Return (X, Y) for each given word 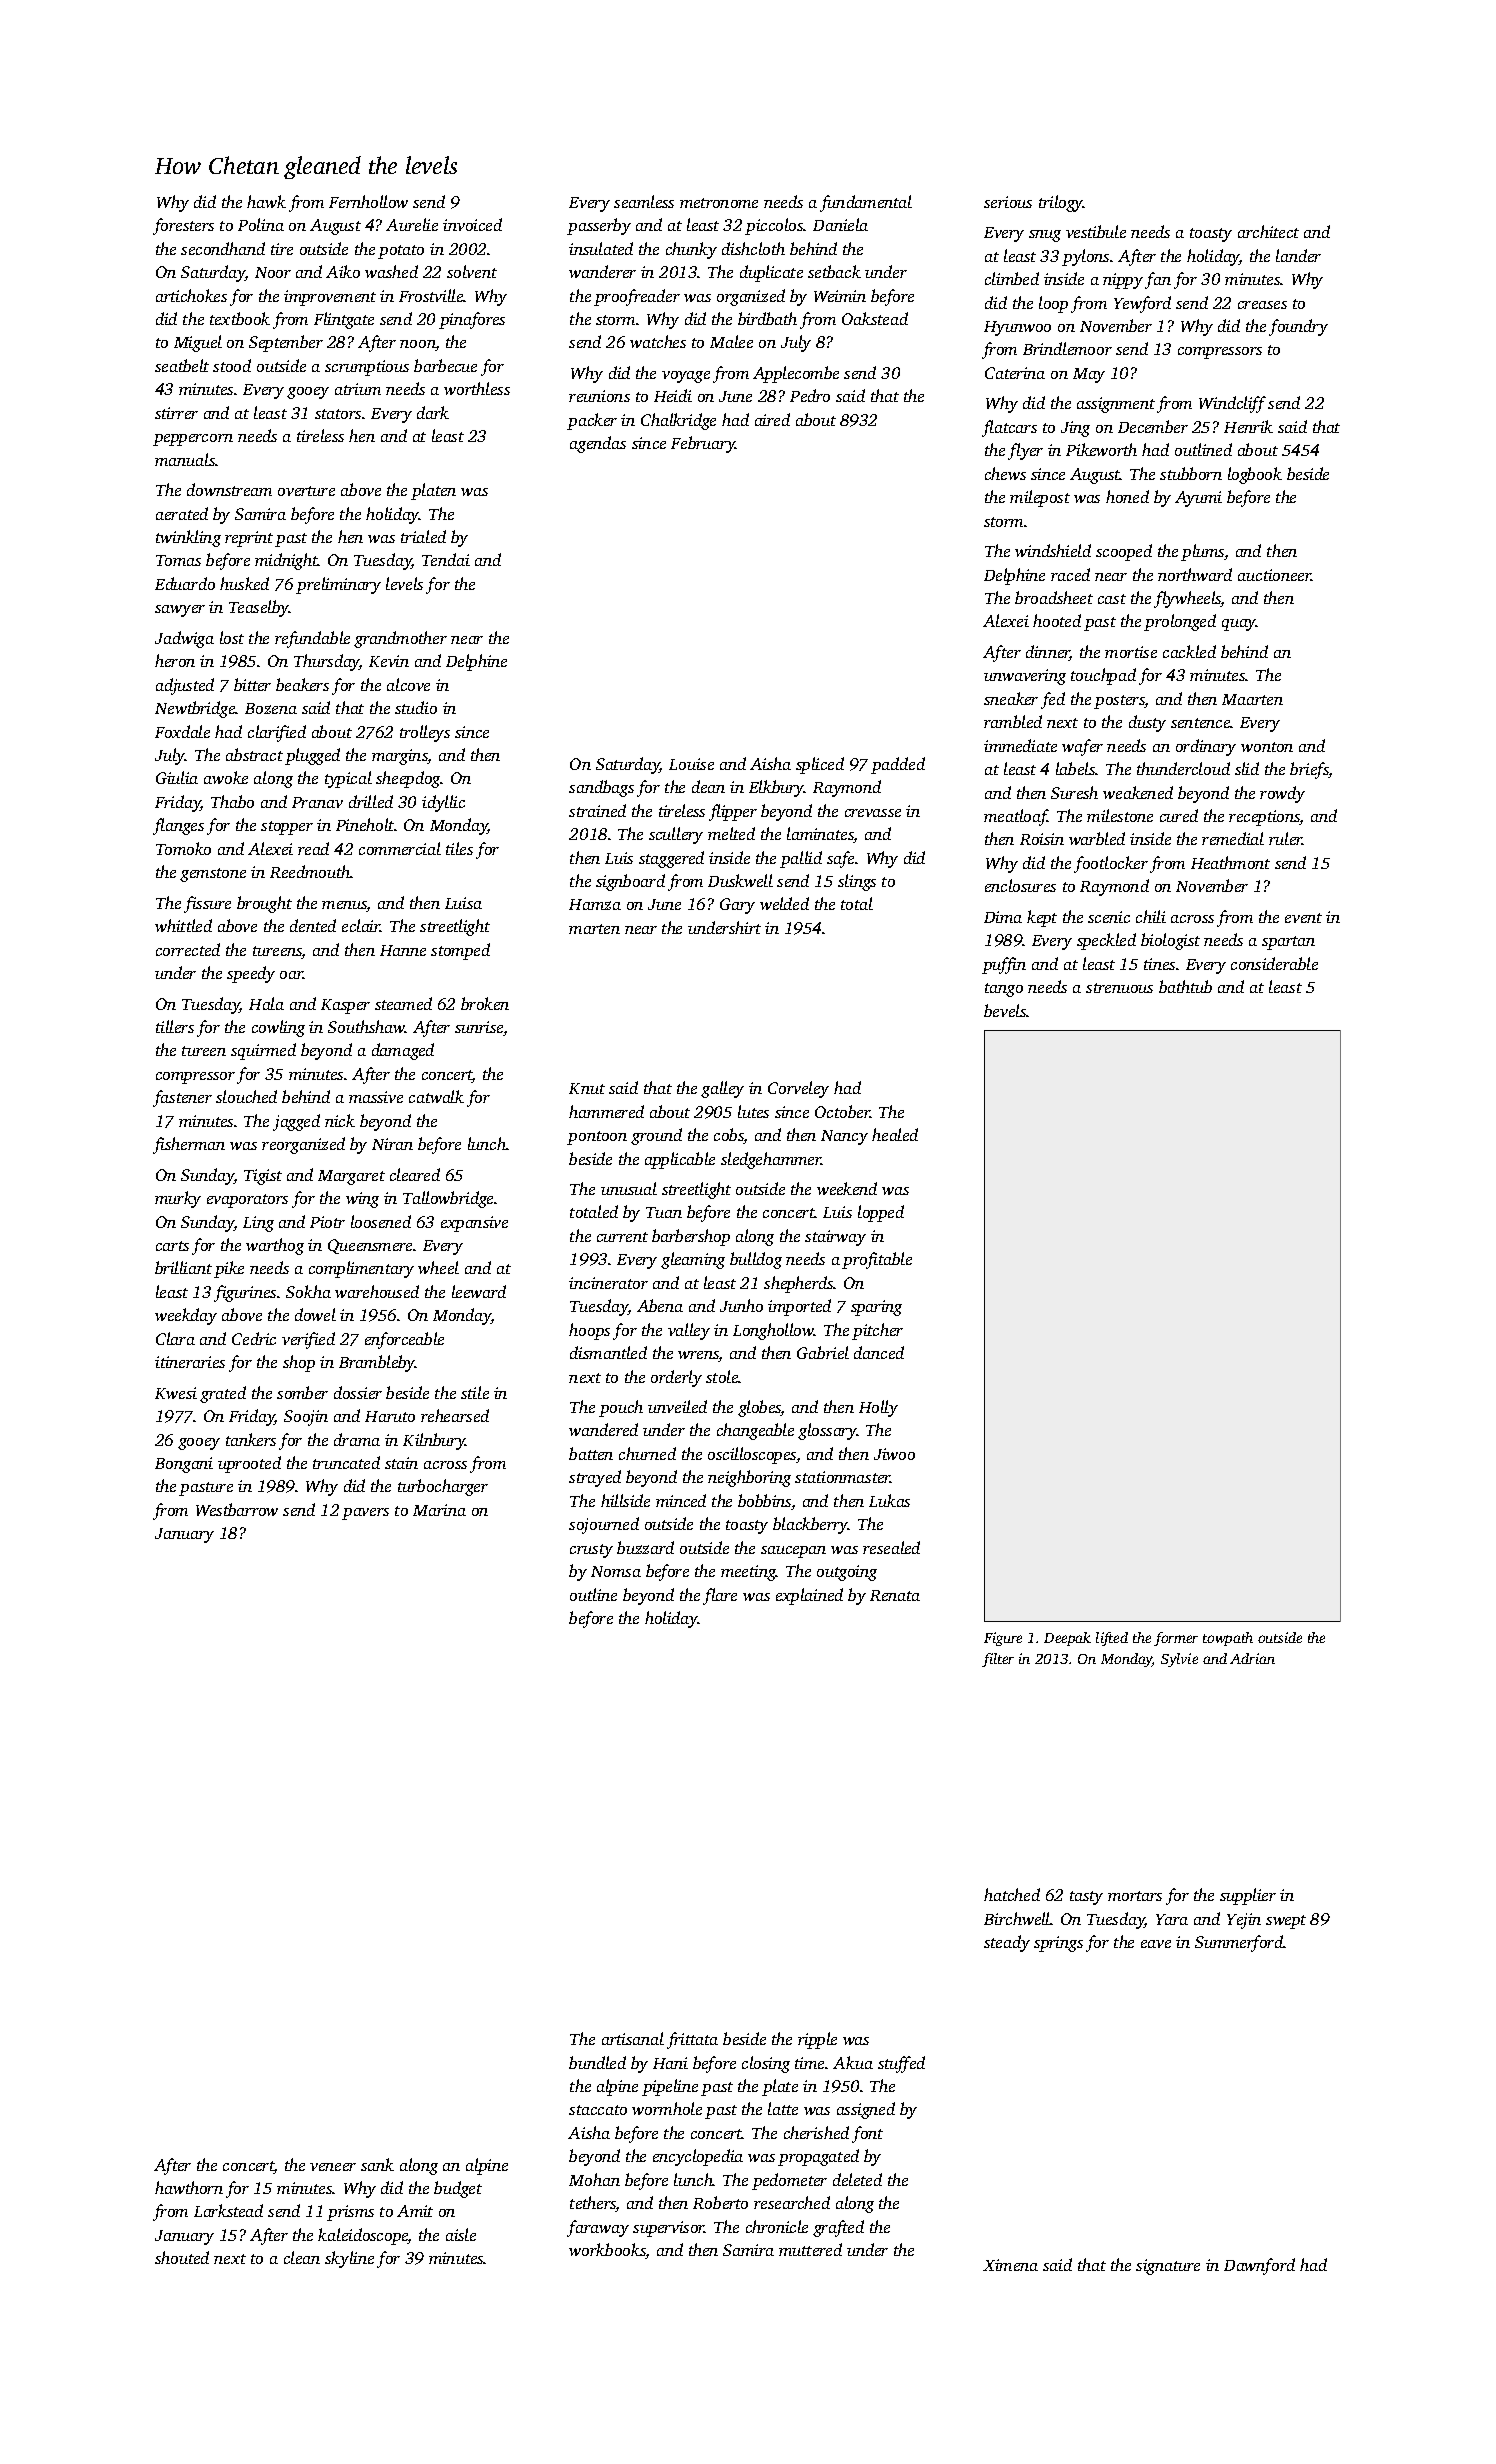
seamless (644, 201)
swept (1286, 1922)
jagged (296, 1122)
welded (784, 903)
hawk (266, 201)
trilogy (1061, 203)
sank (377, 2164)
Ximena (1010, 2265)
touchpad (1103, 676)
